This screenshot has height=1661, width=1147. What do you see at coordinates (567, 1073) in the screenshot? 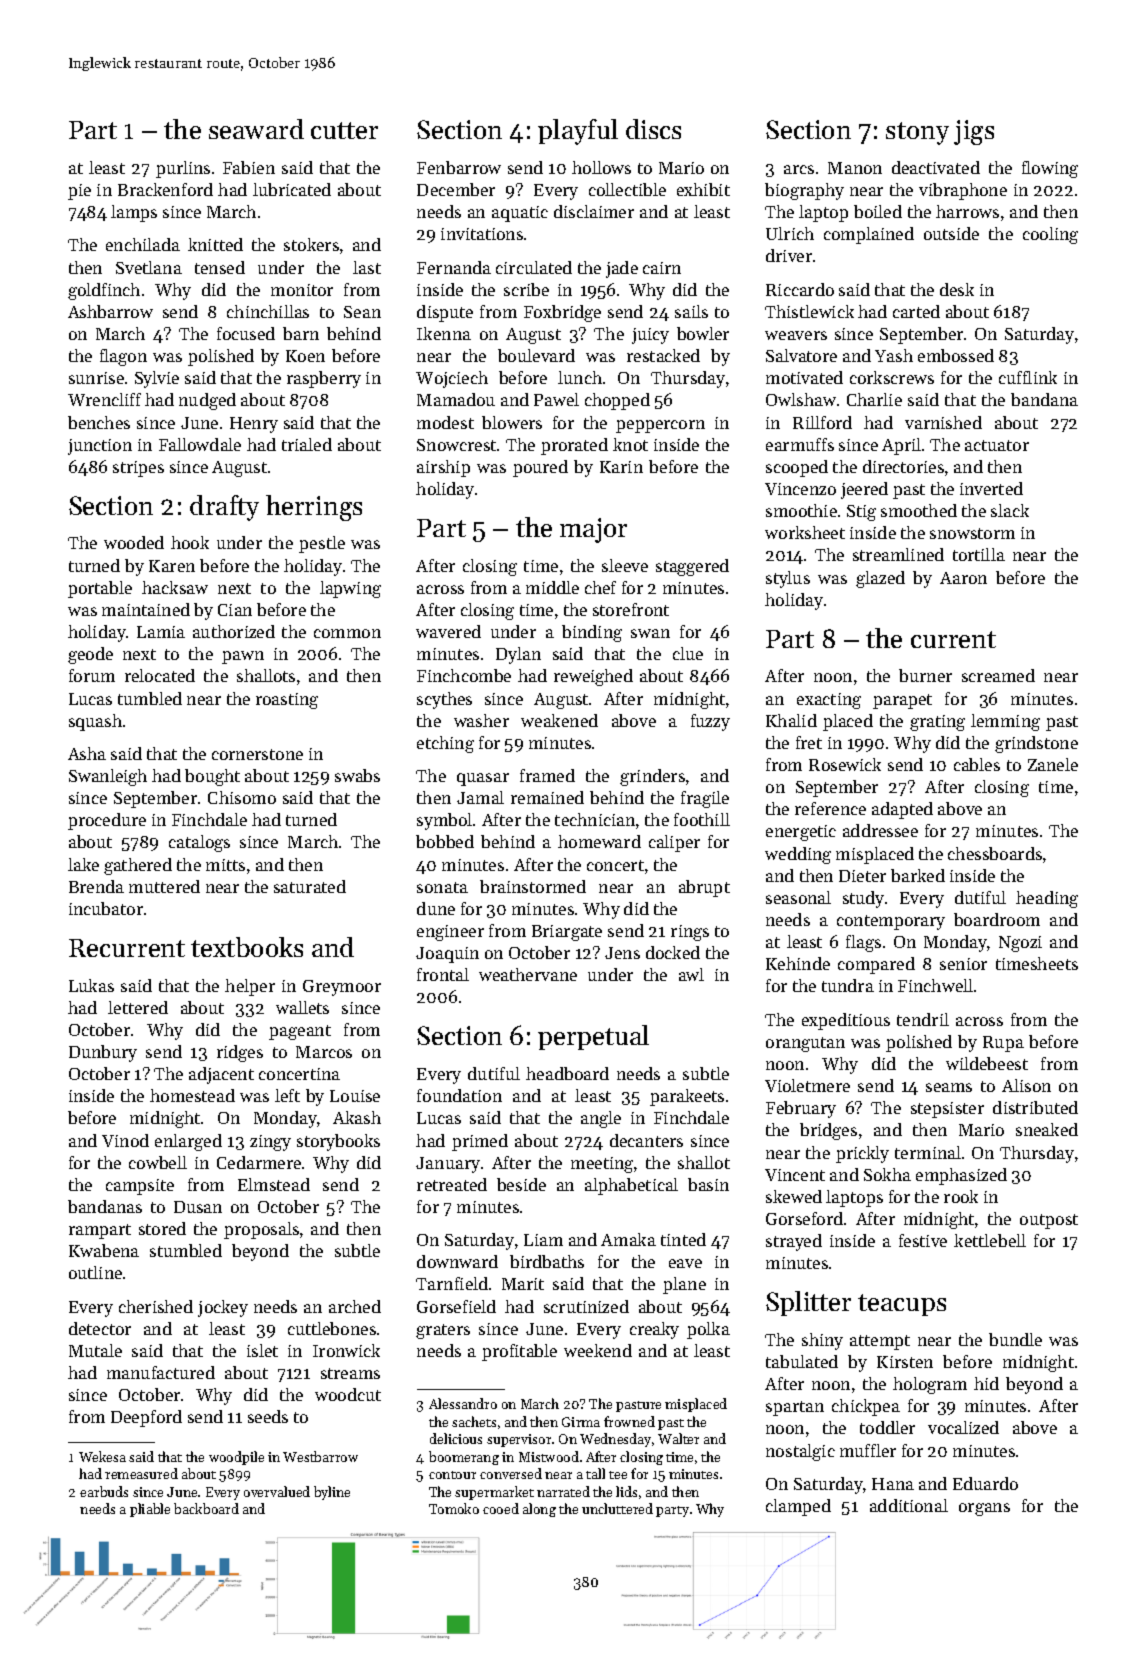
I see `headboard` at bounding box center [567, 1073].
